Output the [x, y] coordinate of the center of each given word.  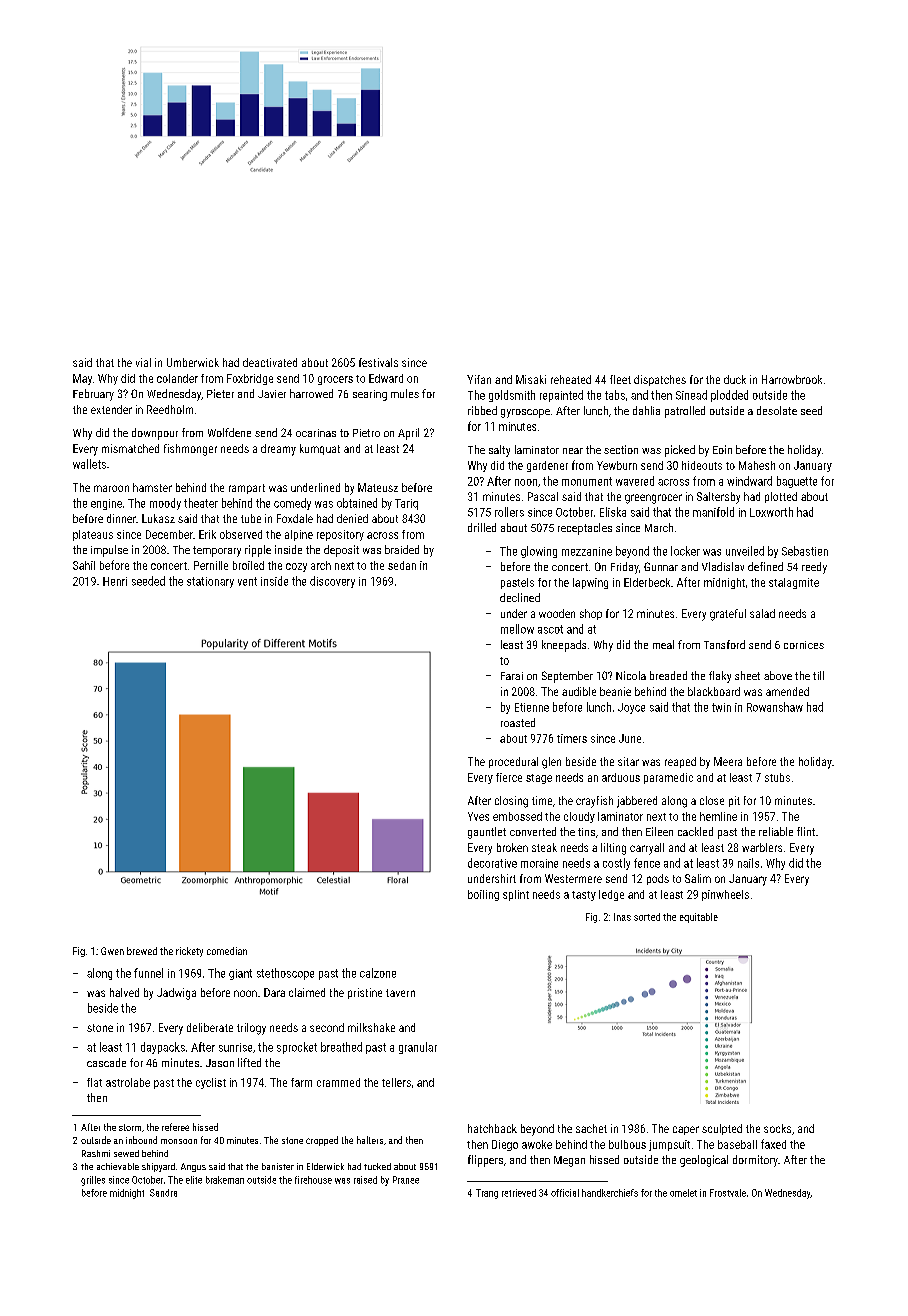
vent [247, 581]
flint [806, 831]
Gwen [112, 951]
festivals [378, 362]
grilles [93, 1181]
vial [143, 362]
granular [418, 1048]
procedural [513, 762]
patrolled [685, 412]
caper [686, 1130]
